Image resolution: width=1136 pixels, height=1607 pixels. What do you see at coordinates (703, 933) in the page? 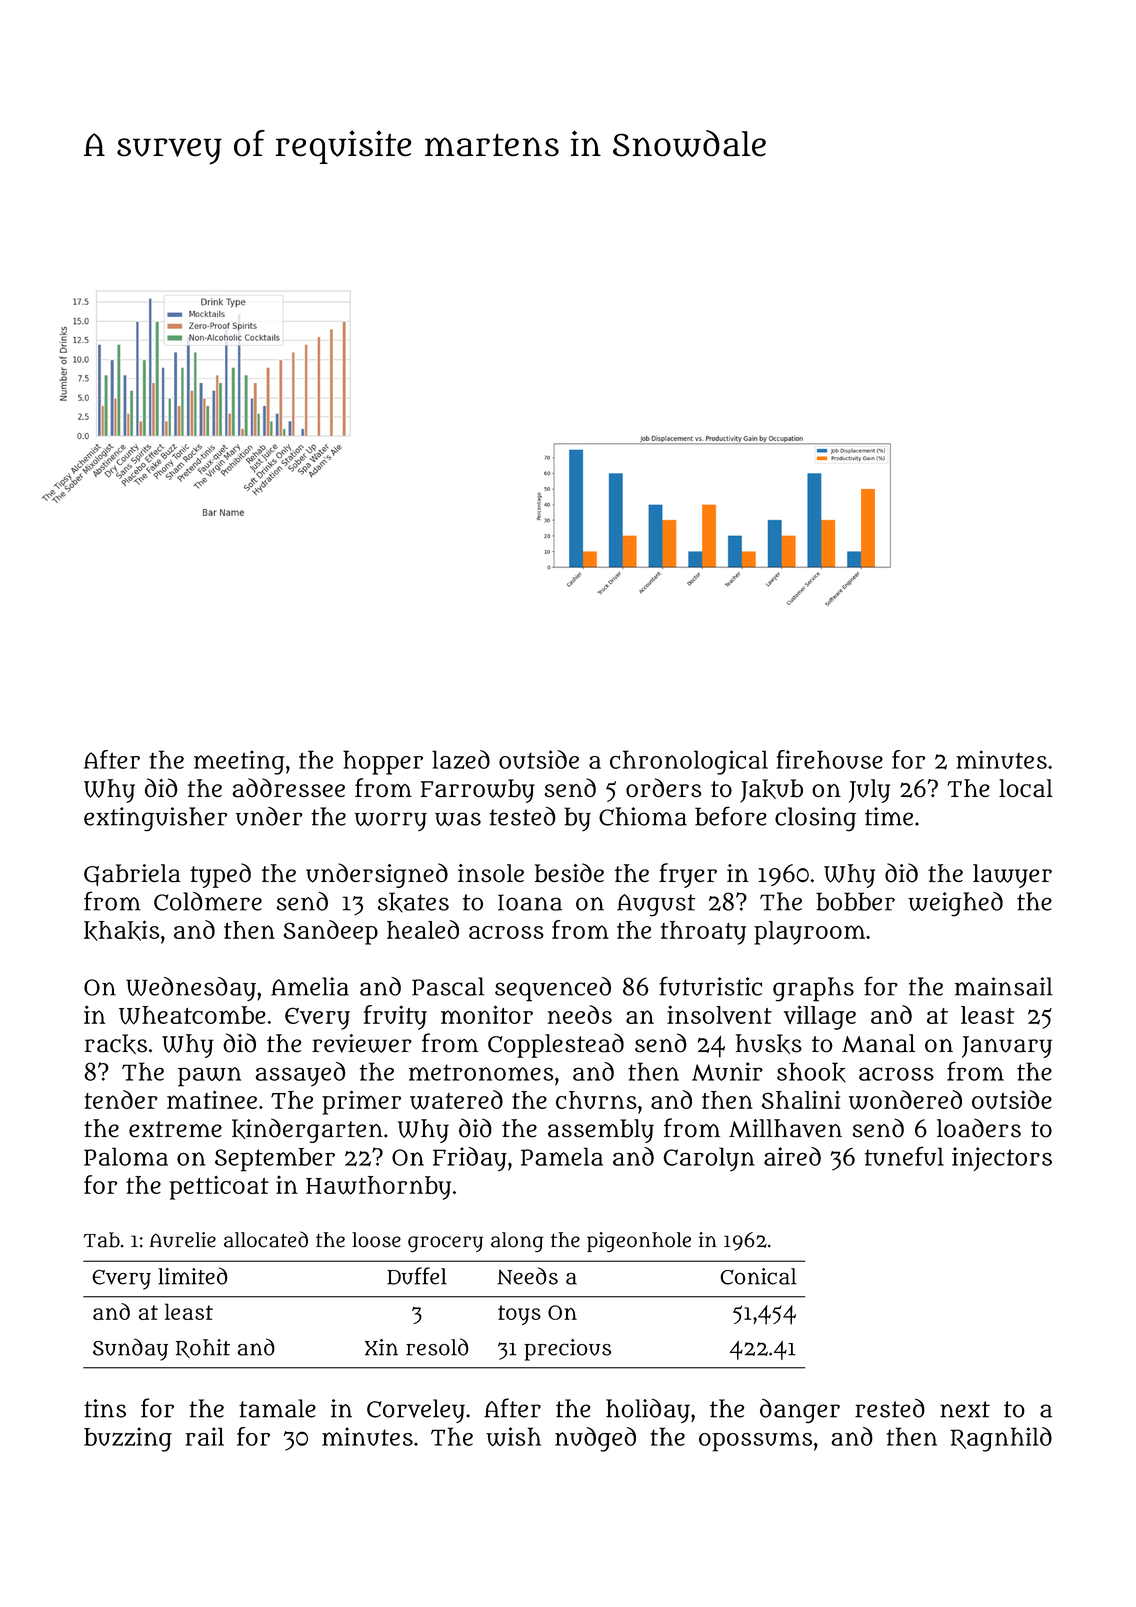
I see `throaty` at bounding box center [703, 933].
